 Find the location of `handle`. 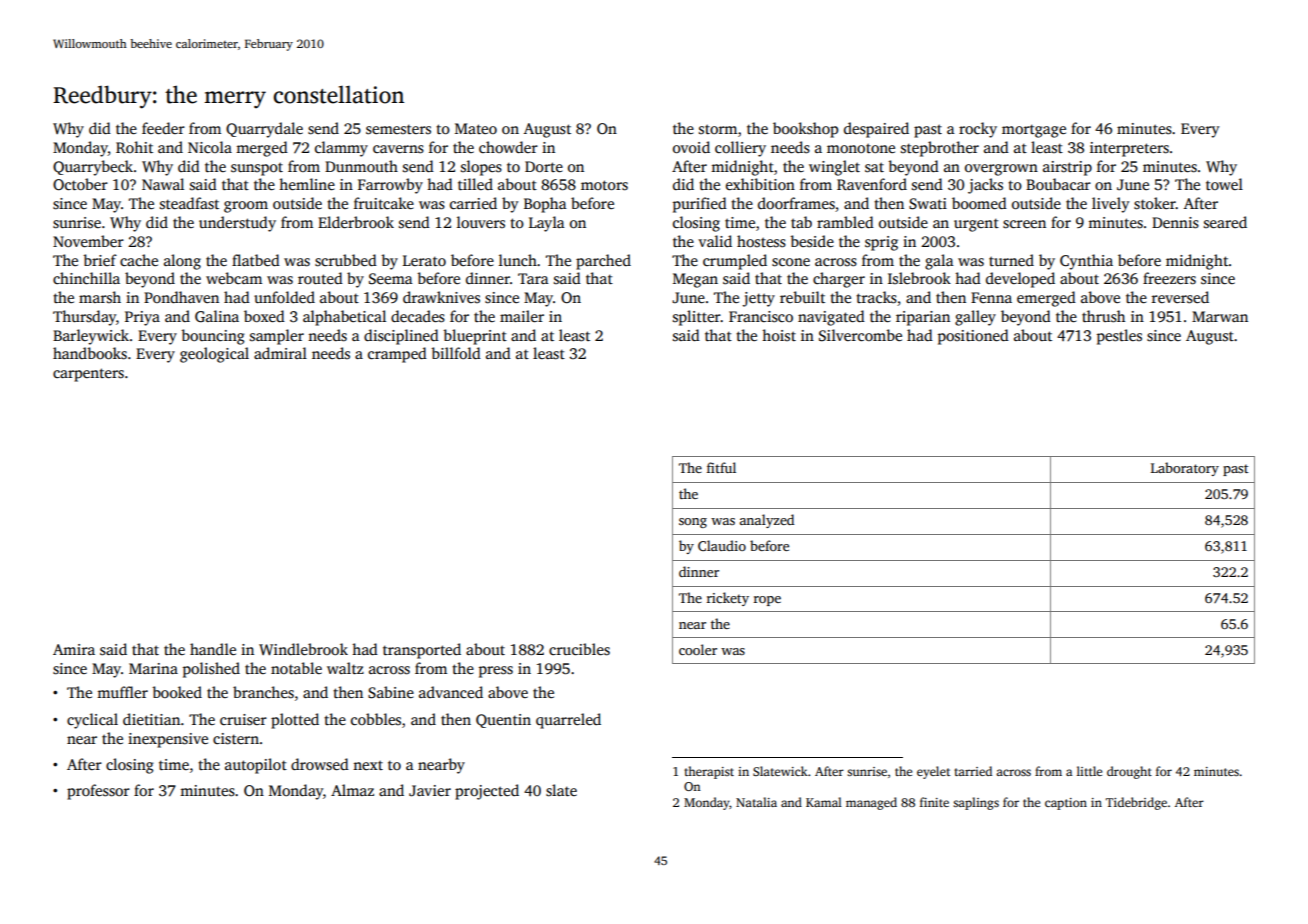

handle is located at coordinates (213, 649).
